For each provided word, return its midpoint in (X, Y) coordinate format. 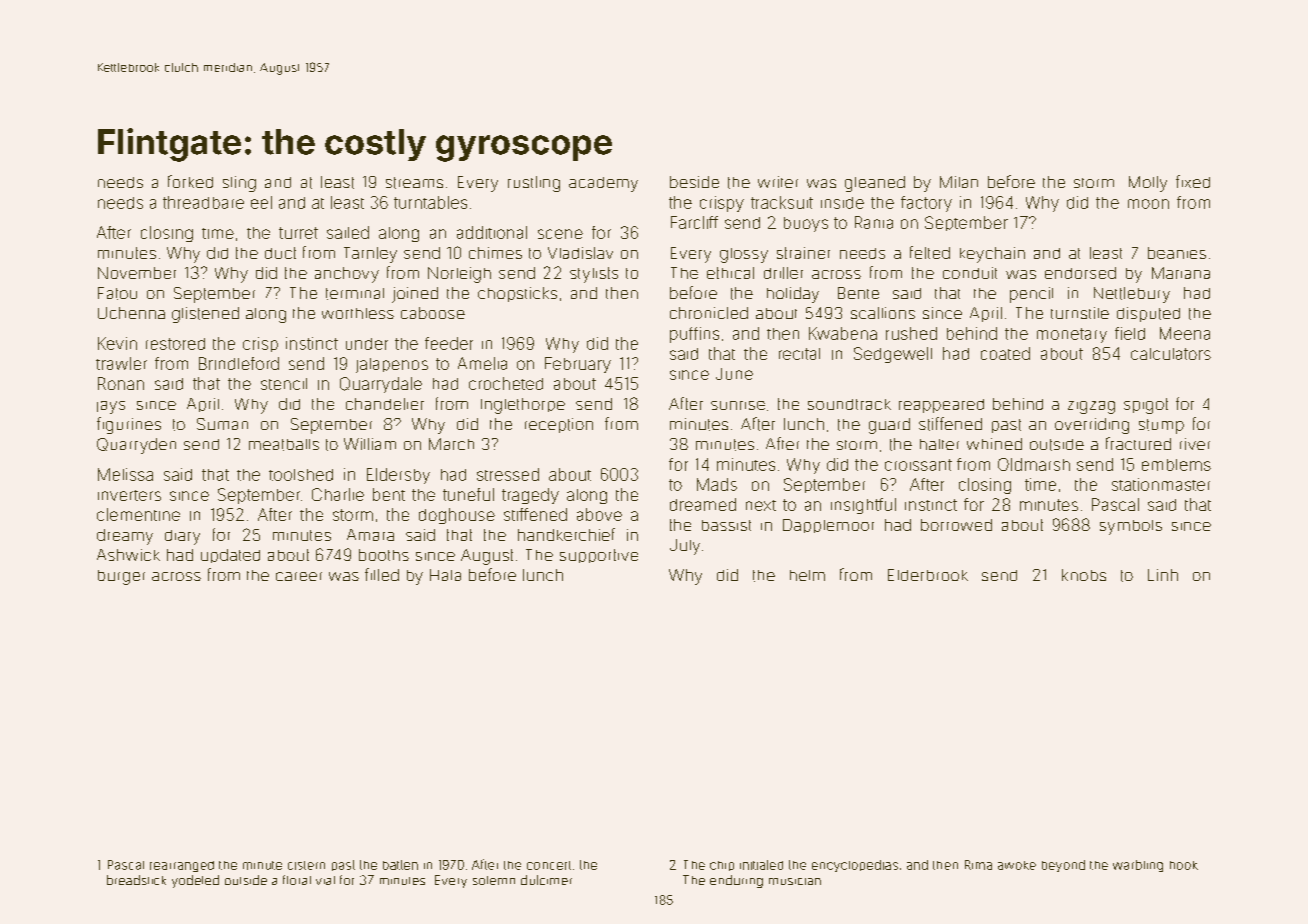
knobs (1084, 575)
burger (121, 577)
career (299, 576)
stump (1161, 426)
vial (325, 880)
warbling (1138, 866)
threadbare (203, 202)
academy (603, 184)
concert (549, 865)
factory (926, 204)
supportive (599, 556)
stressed (508, 474)
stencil (284, 384)
